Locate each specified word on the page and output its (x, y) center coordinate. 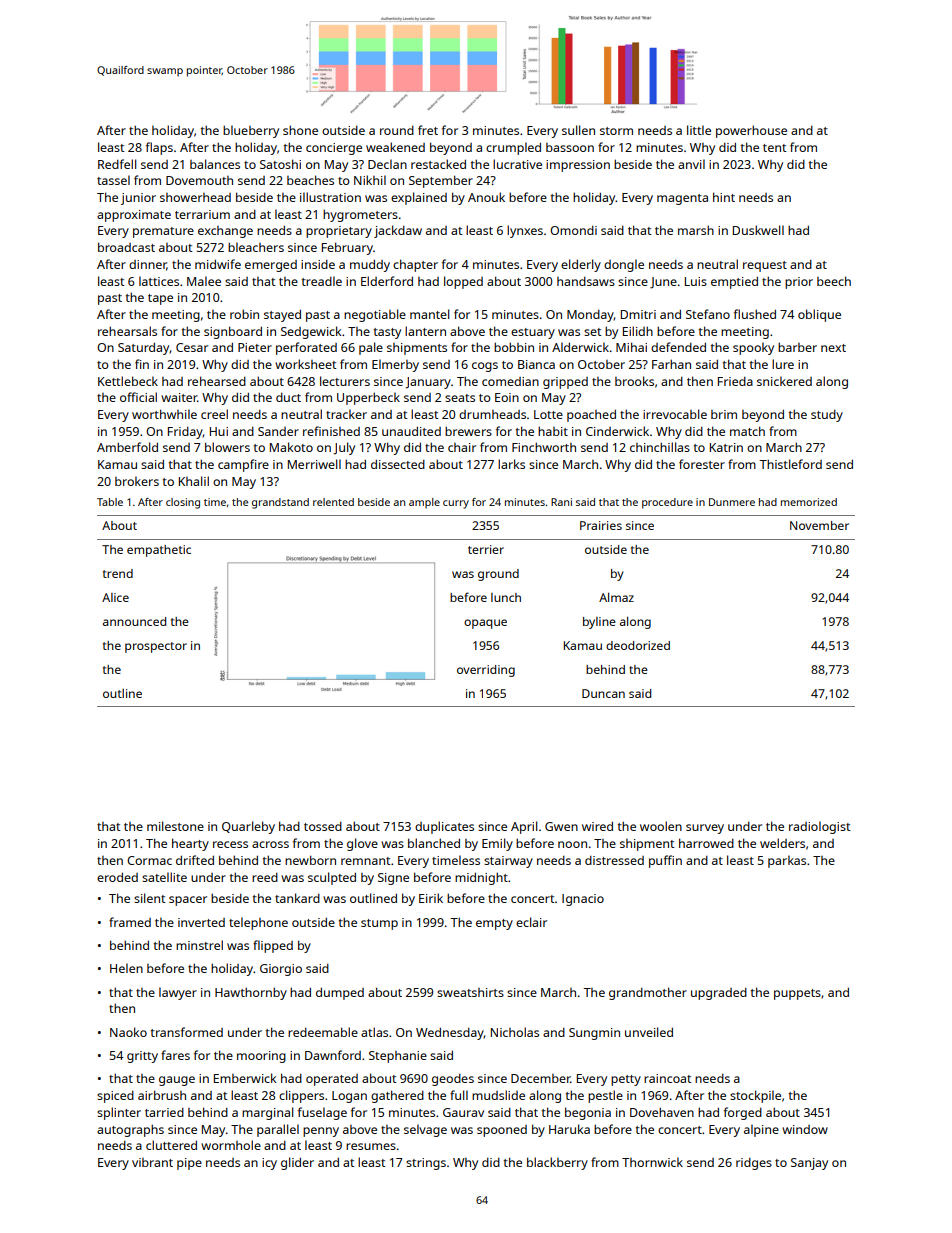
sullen (578, 130)
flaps (159, 148)
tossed (323, 826)
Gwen (561, 826)
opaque (485, 624)
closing (183, 503)
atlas (374, 1032)
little (699, 130)
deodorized (638, 645)
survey (705, 829)
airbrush (162, 1095)
